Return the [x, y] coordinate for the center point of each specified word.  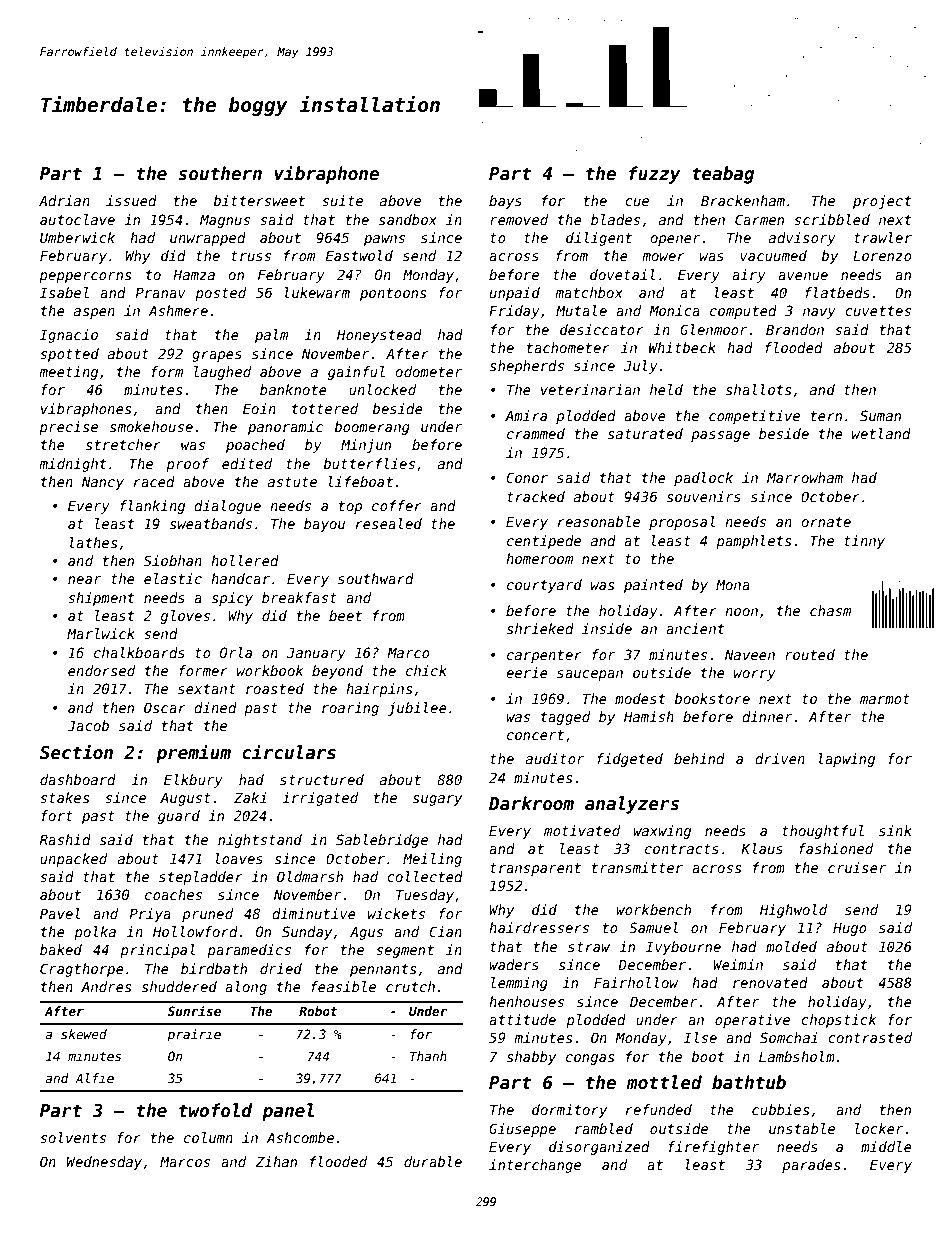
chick [426, 670]
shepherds [527, 367]
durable [433, 1161]
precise [68, 428]
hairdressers [539, 927]
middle [886, 1146]
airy [749, 276]
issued [131, 200]
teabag [723, 175]
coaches [173, 894]
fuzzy [654, 175]
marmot [885, 699]
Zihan [276, 1161]
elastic [173, 578]
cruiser [857, 867]
